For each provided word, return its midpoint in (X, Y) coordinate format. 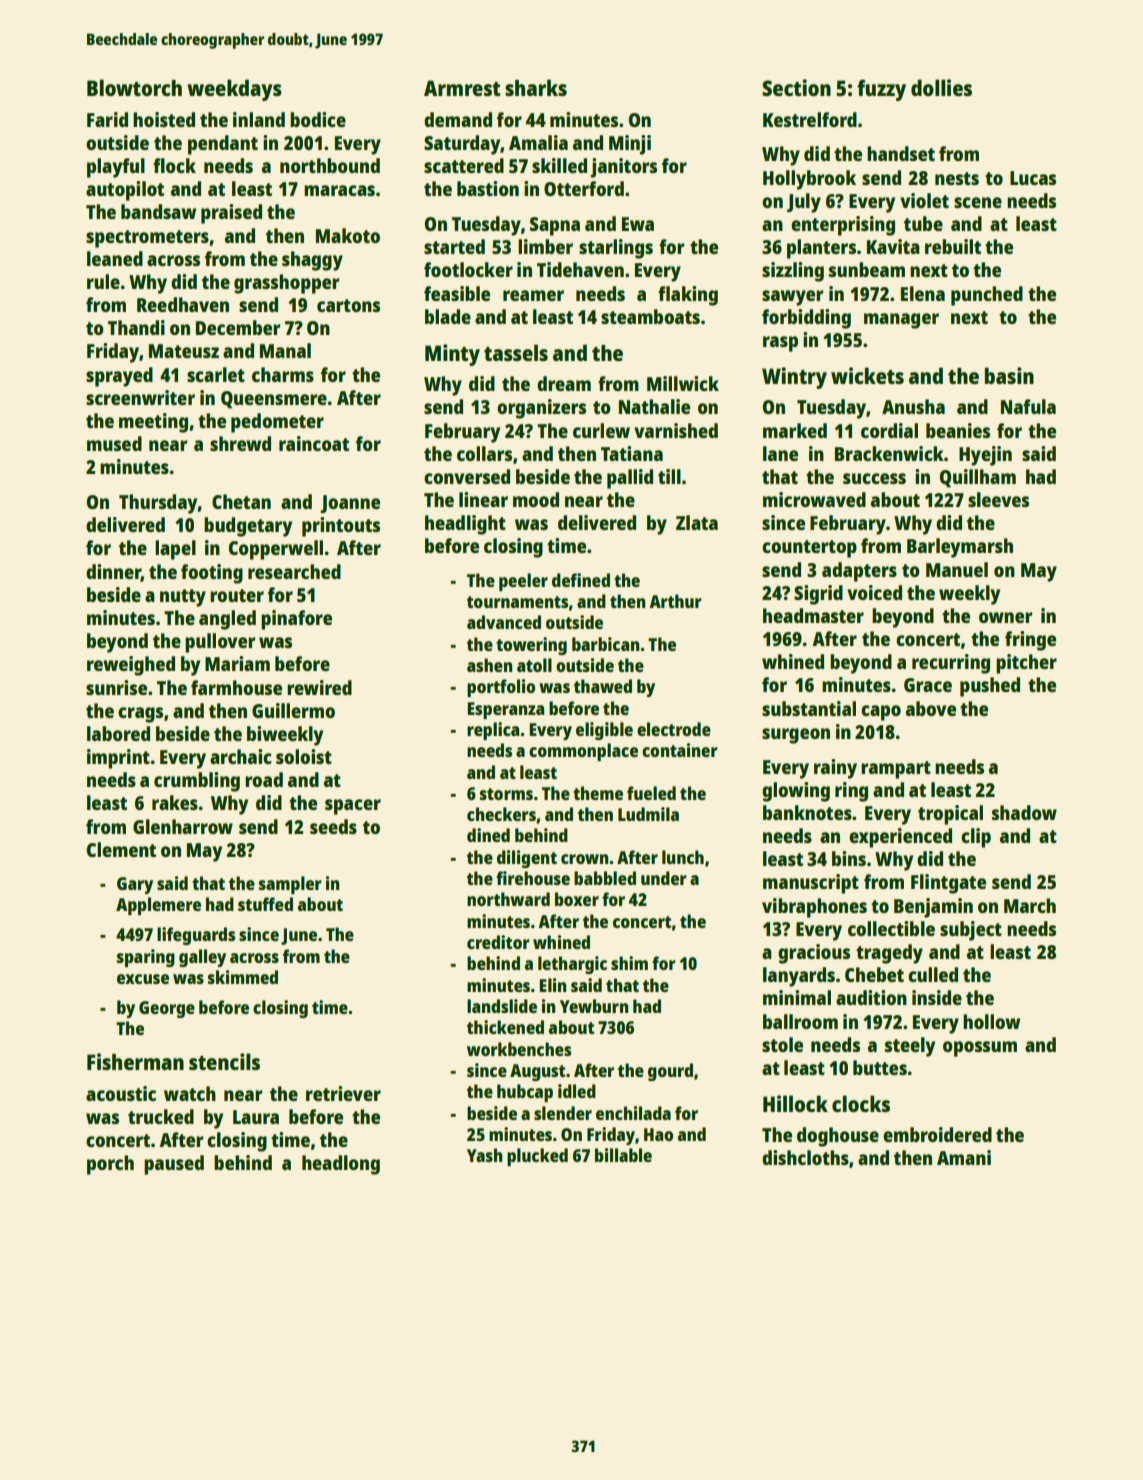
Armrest (462, 88)
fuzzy (881, 90)
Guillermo (293, 710)
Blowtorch (134, 87)
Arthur (675, 601)
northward (508, 899)
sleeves (998, 499)
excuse (143, 979)
